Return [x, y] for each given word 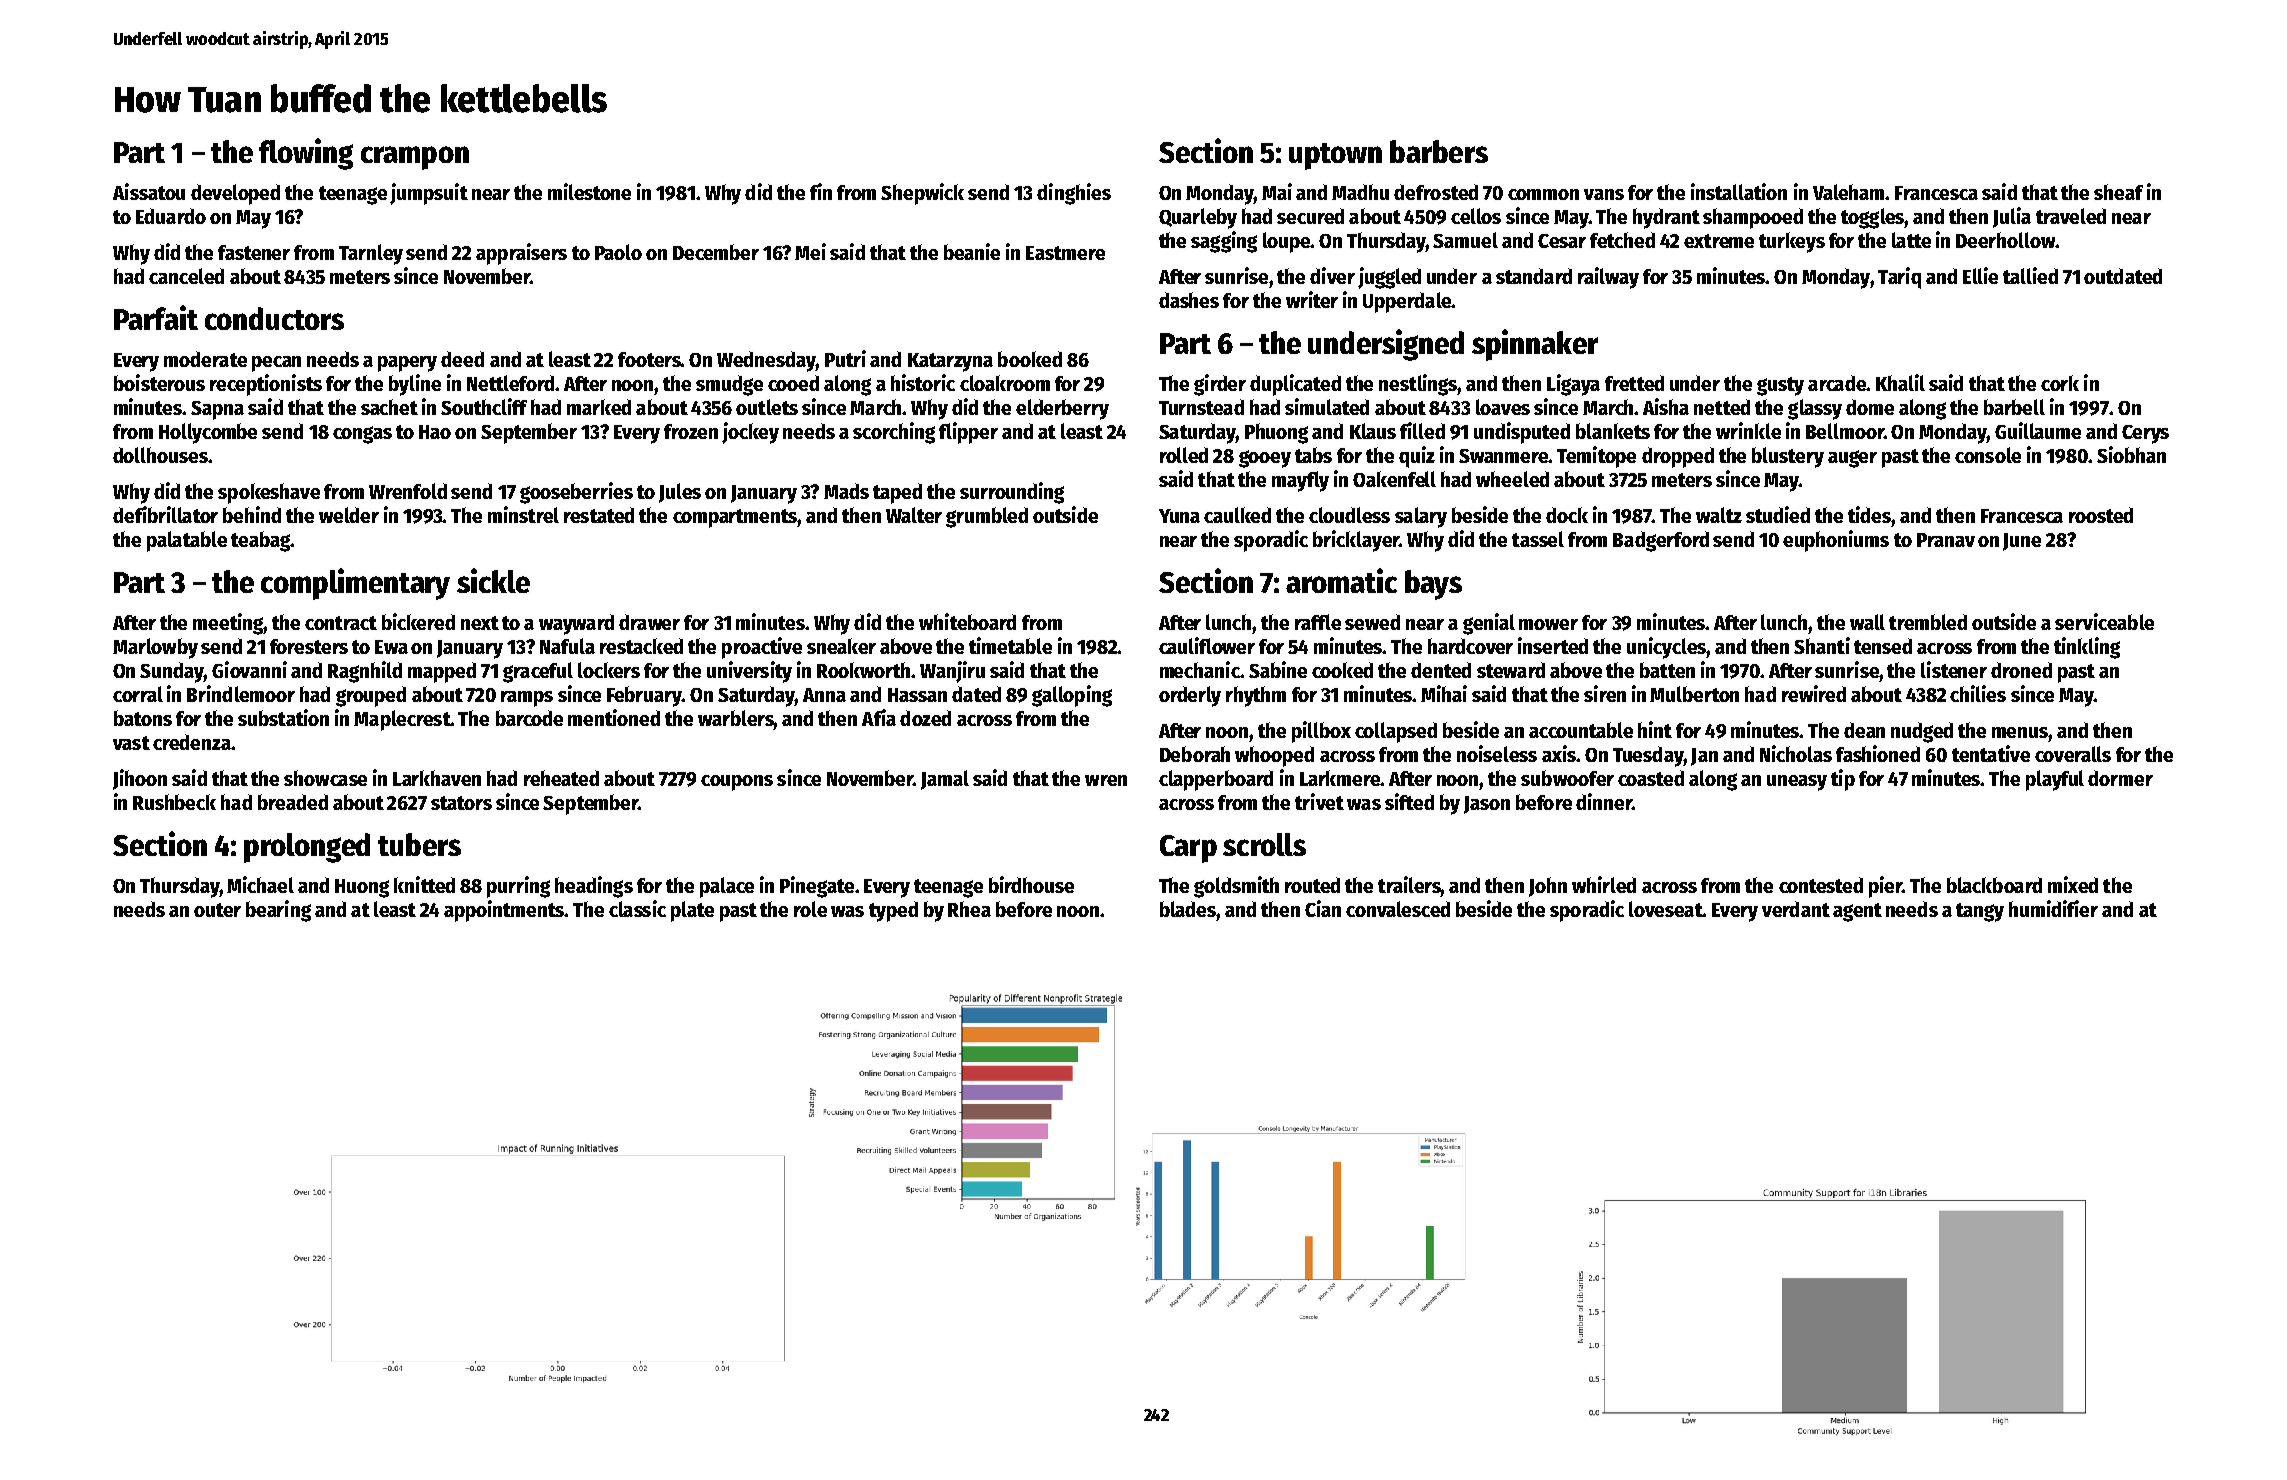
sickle [493, 580]
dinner [1604, 801]
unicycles [1666, 648]
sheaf [2118, 192]
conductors [274, 318]
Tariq [1899, 278]
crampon [415, 158]
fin [821, 191]
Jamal [945, 780]
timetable [1010, 645]
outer [217, 910]
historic [923, 382]
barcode [529, 718]
